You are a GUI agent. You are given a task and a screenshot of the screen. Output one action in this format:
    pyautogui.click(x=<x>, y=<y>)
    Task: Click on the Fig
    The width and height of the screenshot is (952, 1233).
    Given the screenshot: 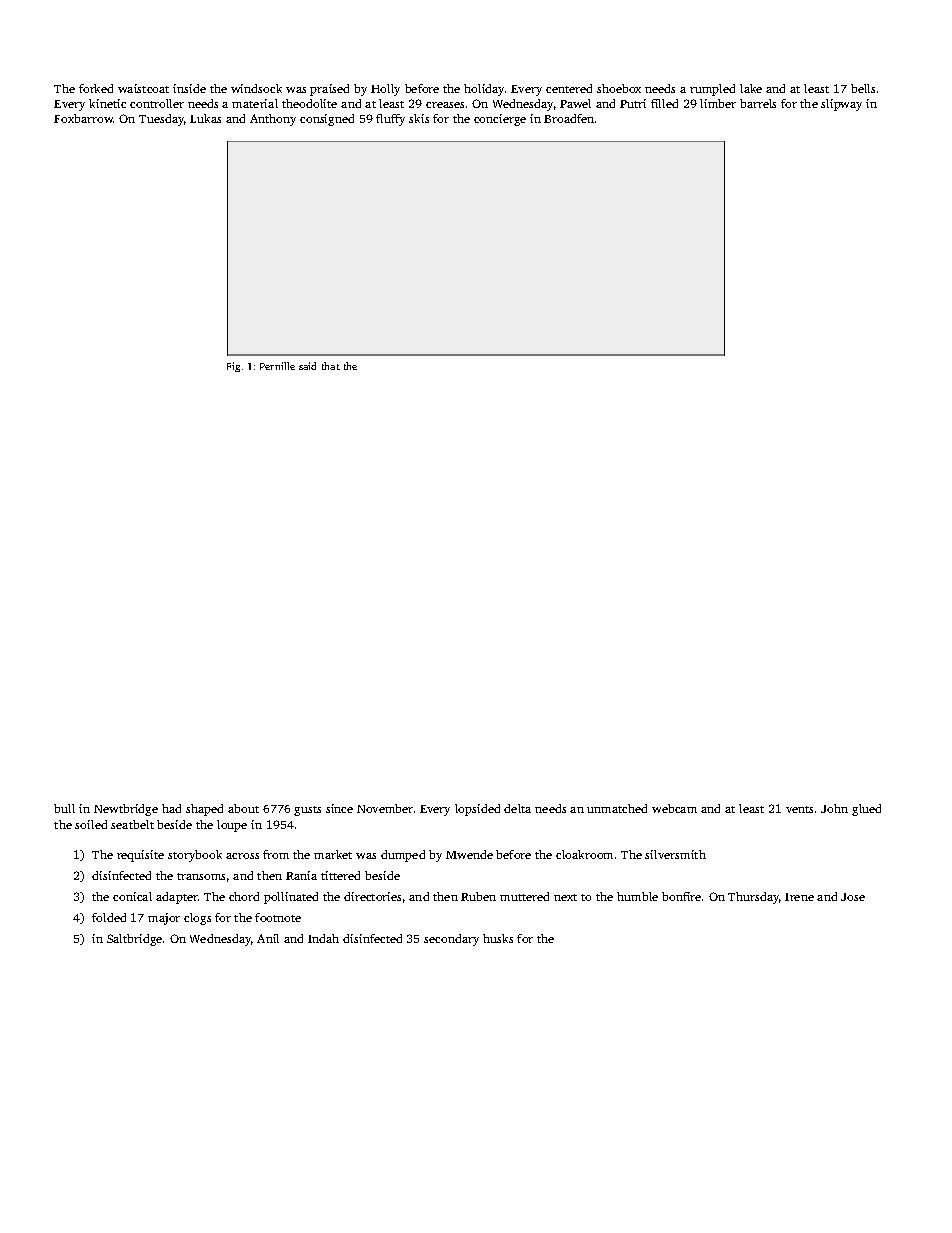 What is the action you would take?
    pyautogui.click(x=233, y=367)
